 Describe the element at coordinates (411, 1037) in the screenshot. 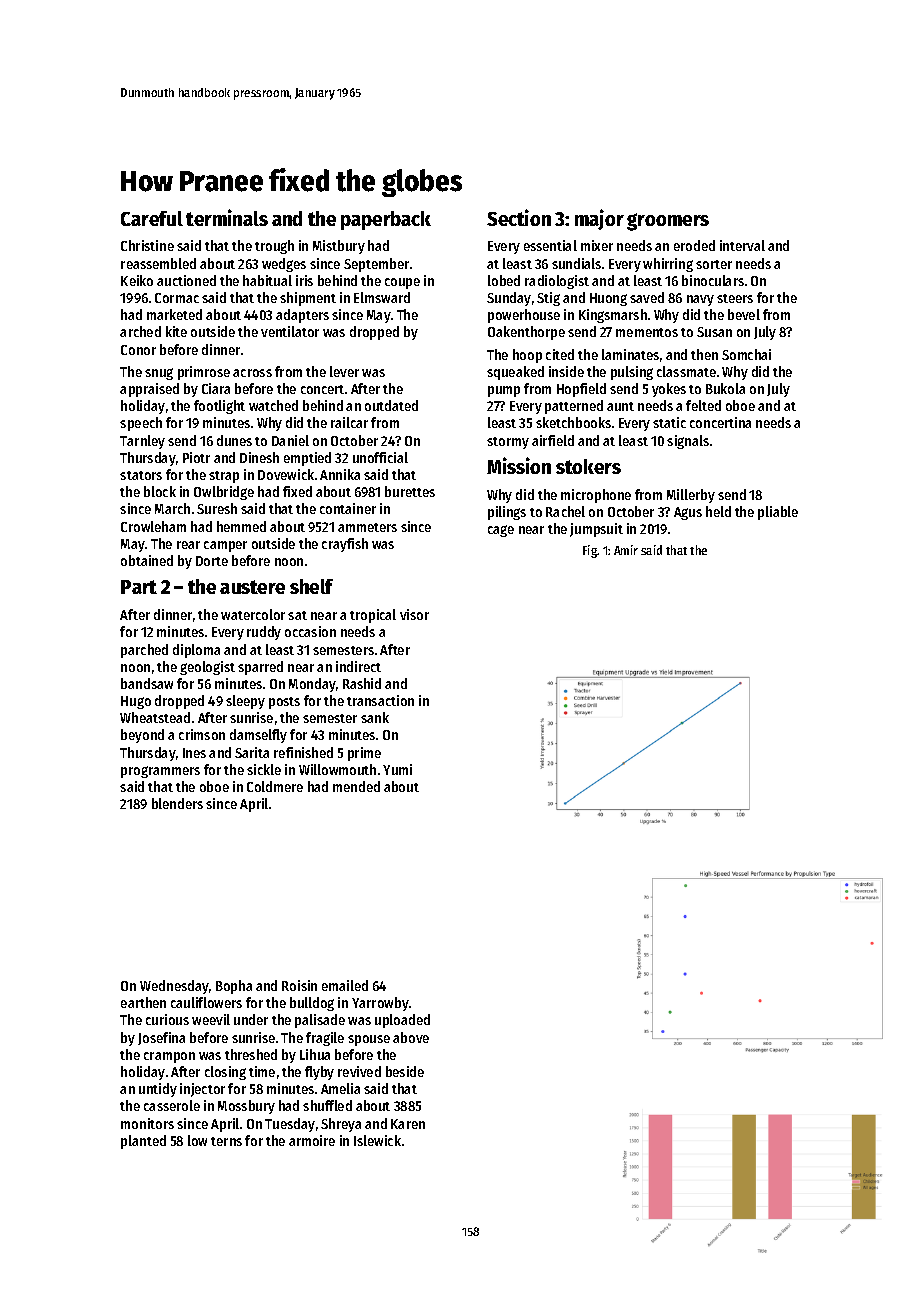

I see `above` at that location.
